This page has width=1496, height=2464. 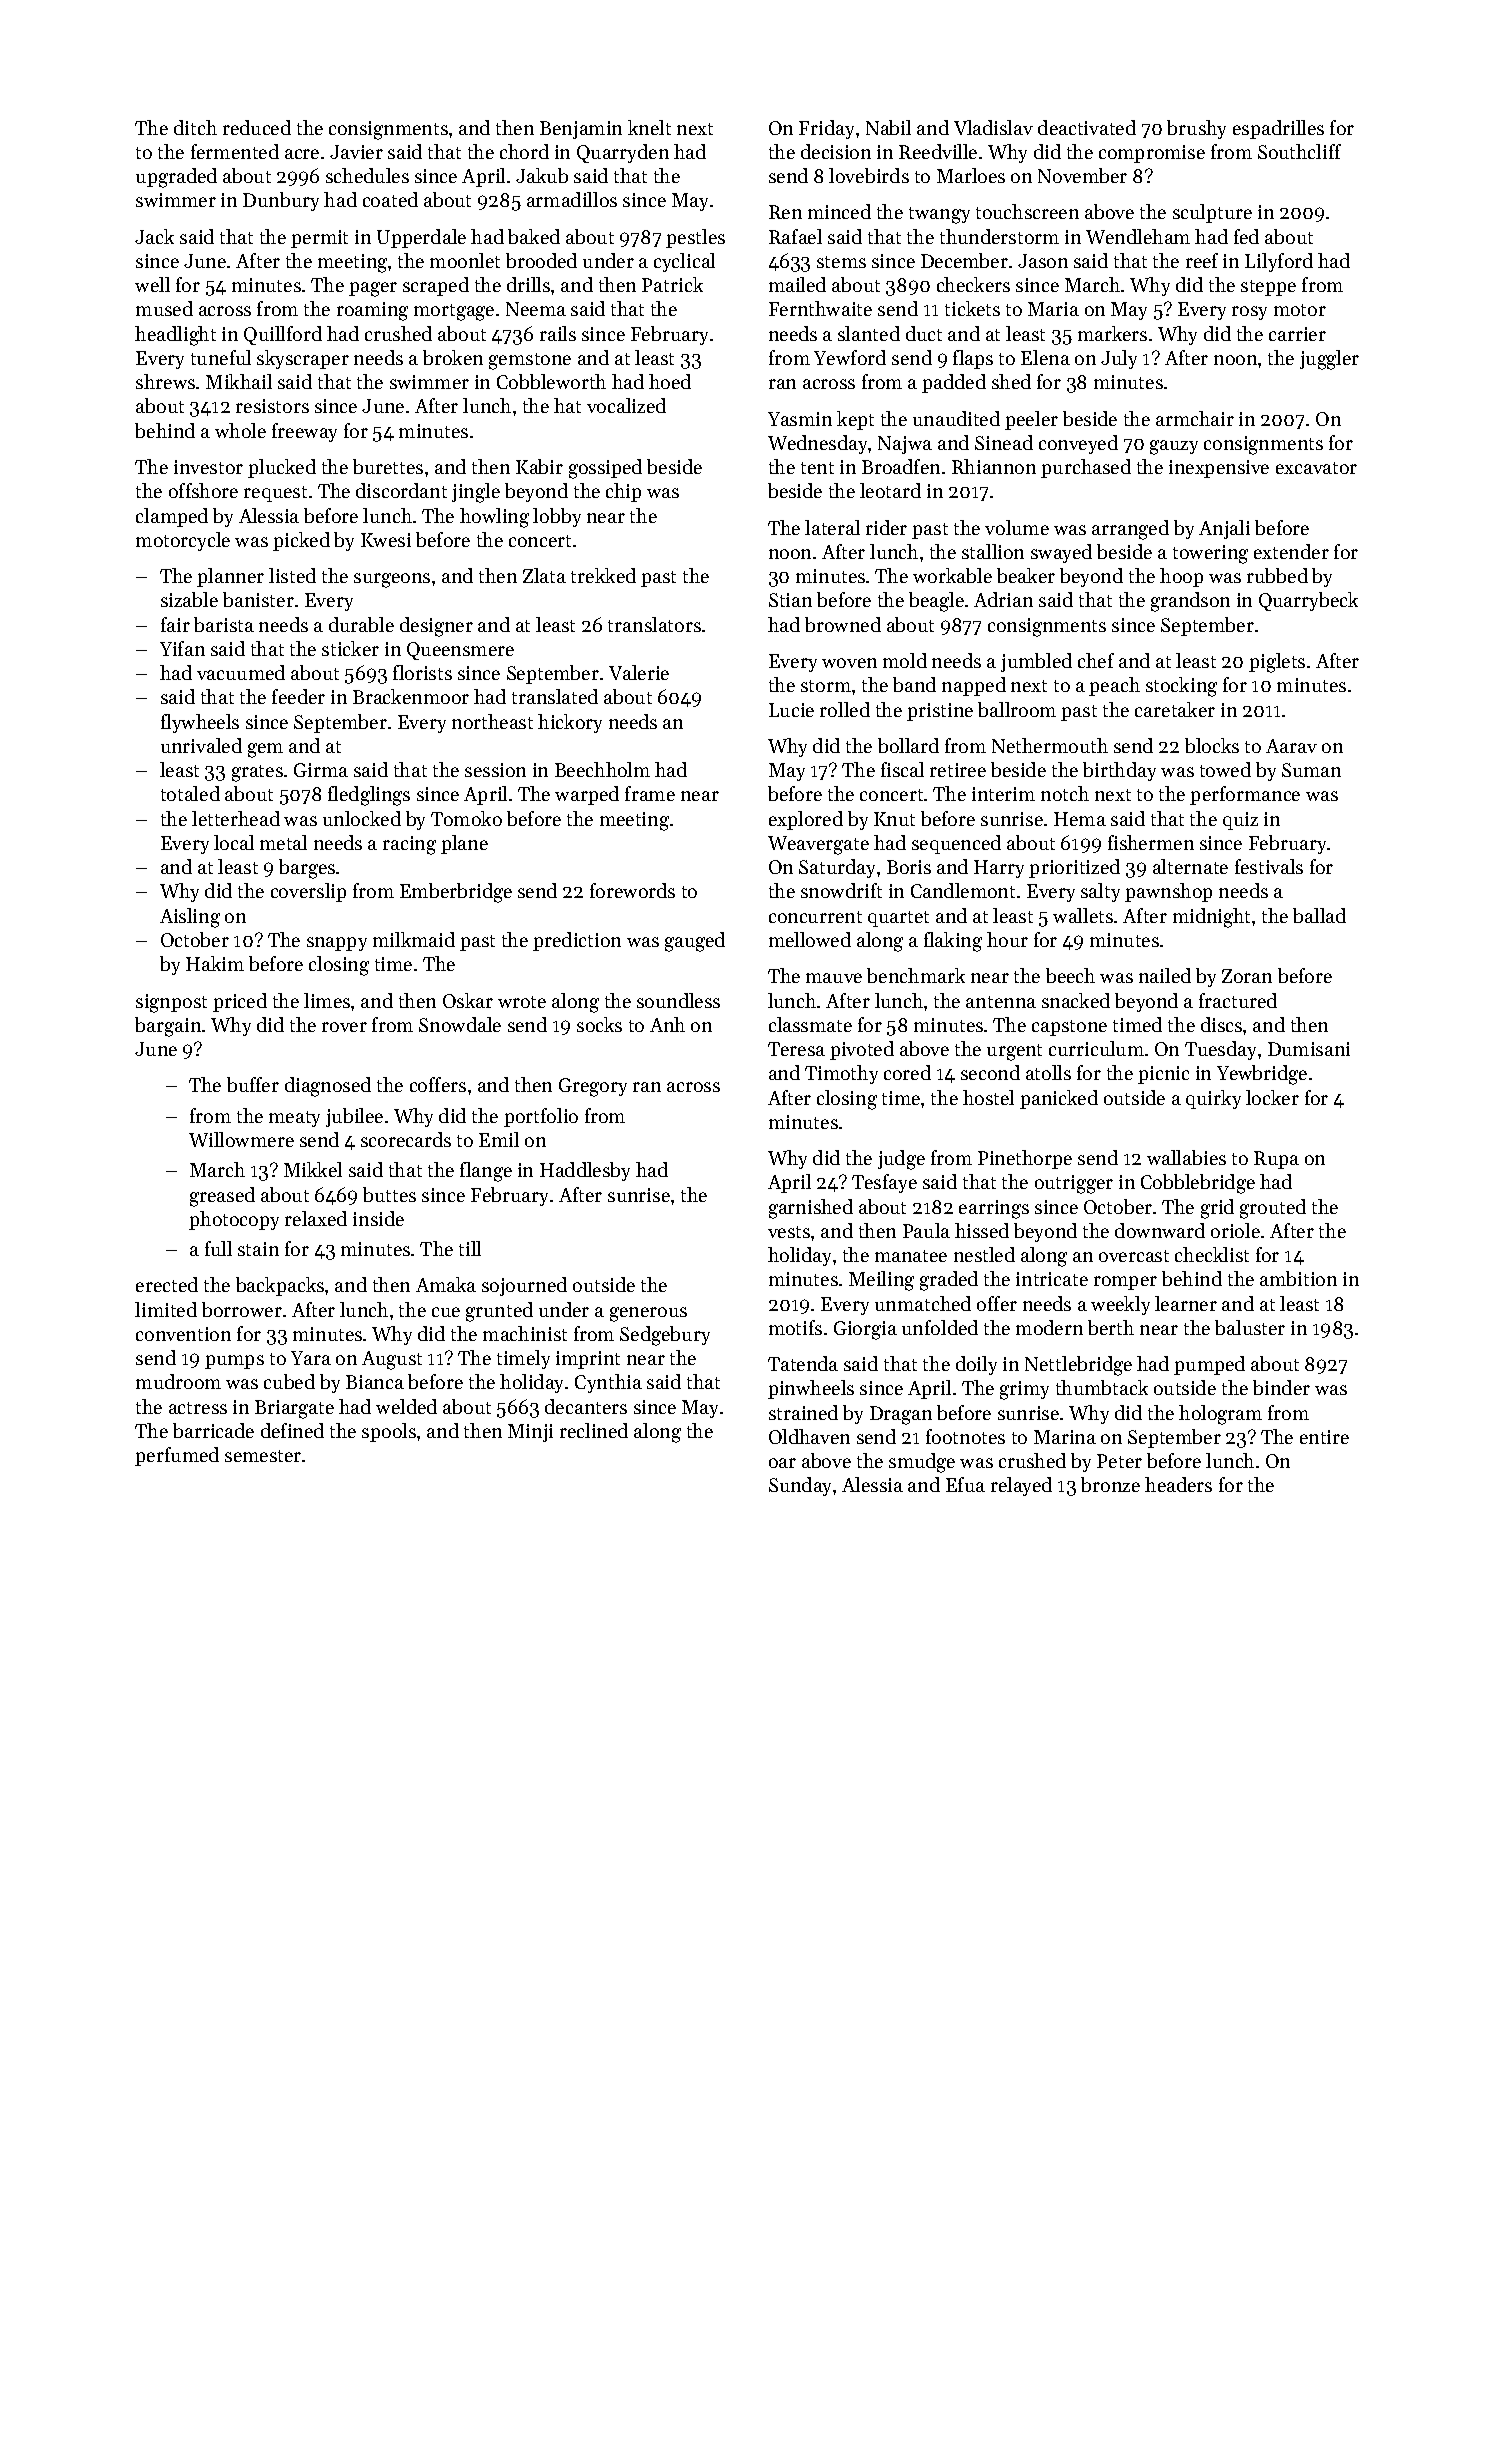 What do you see at coordinates (1217, 1209) in the page?
I see `grid` at bounding box center [1217, 1209].
